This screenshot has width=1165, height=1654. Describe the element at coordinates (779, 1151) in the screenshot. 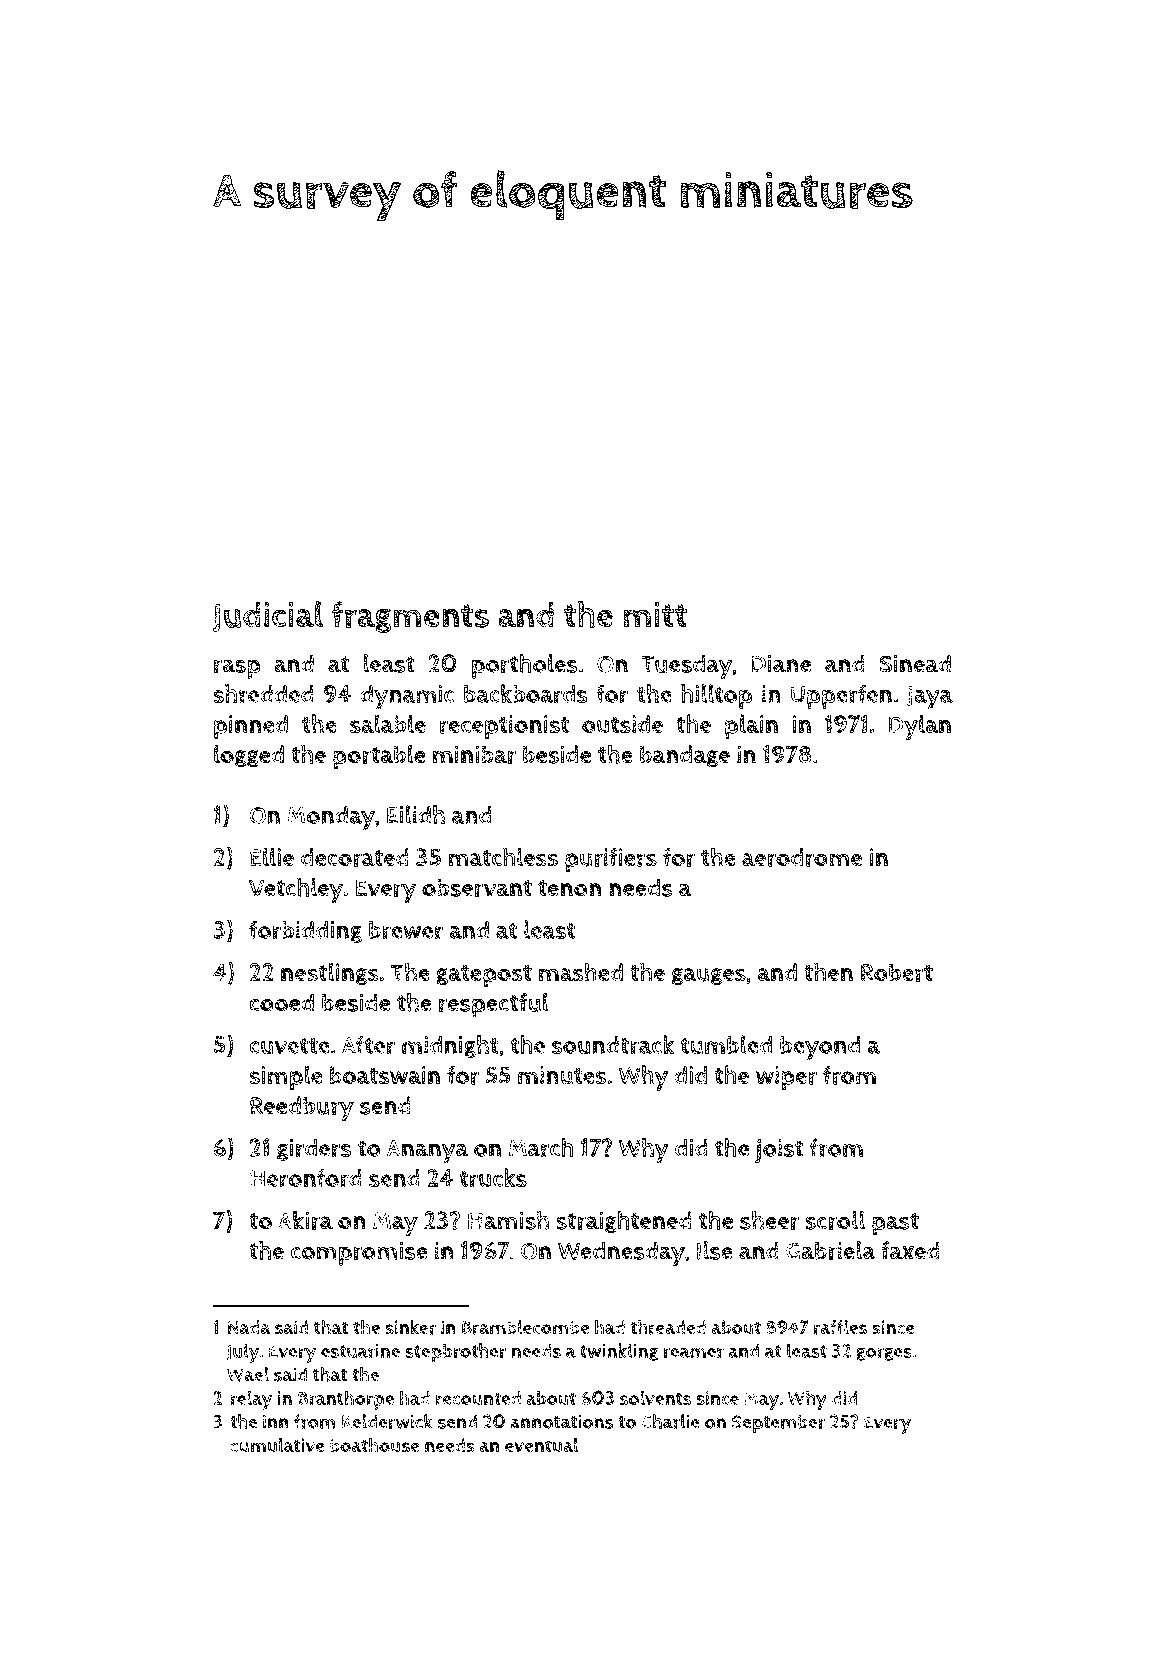

I see `joist` at that location.
